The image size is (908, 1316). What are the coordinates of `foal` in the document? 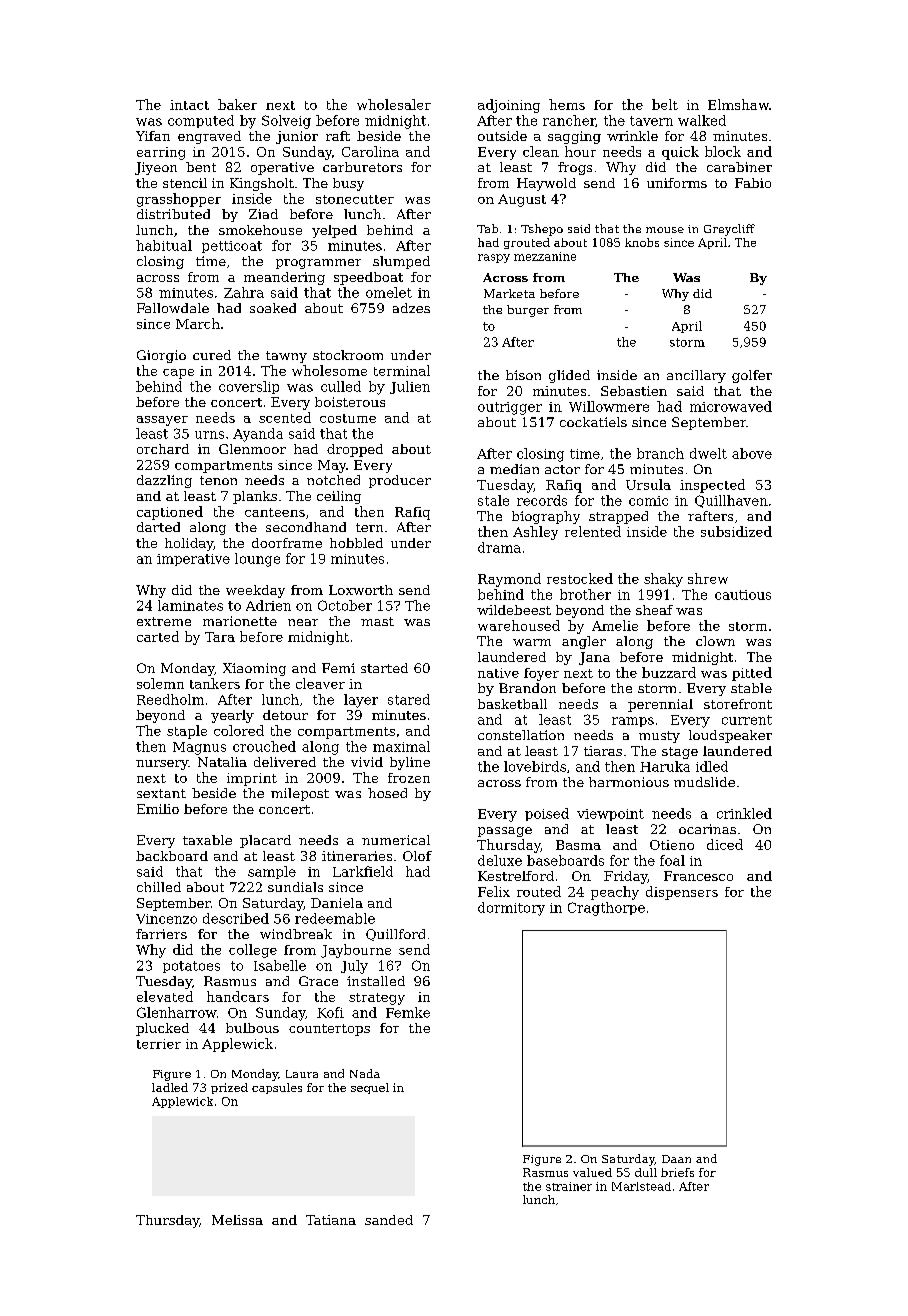 It's located at (672, 860).
